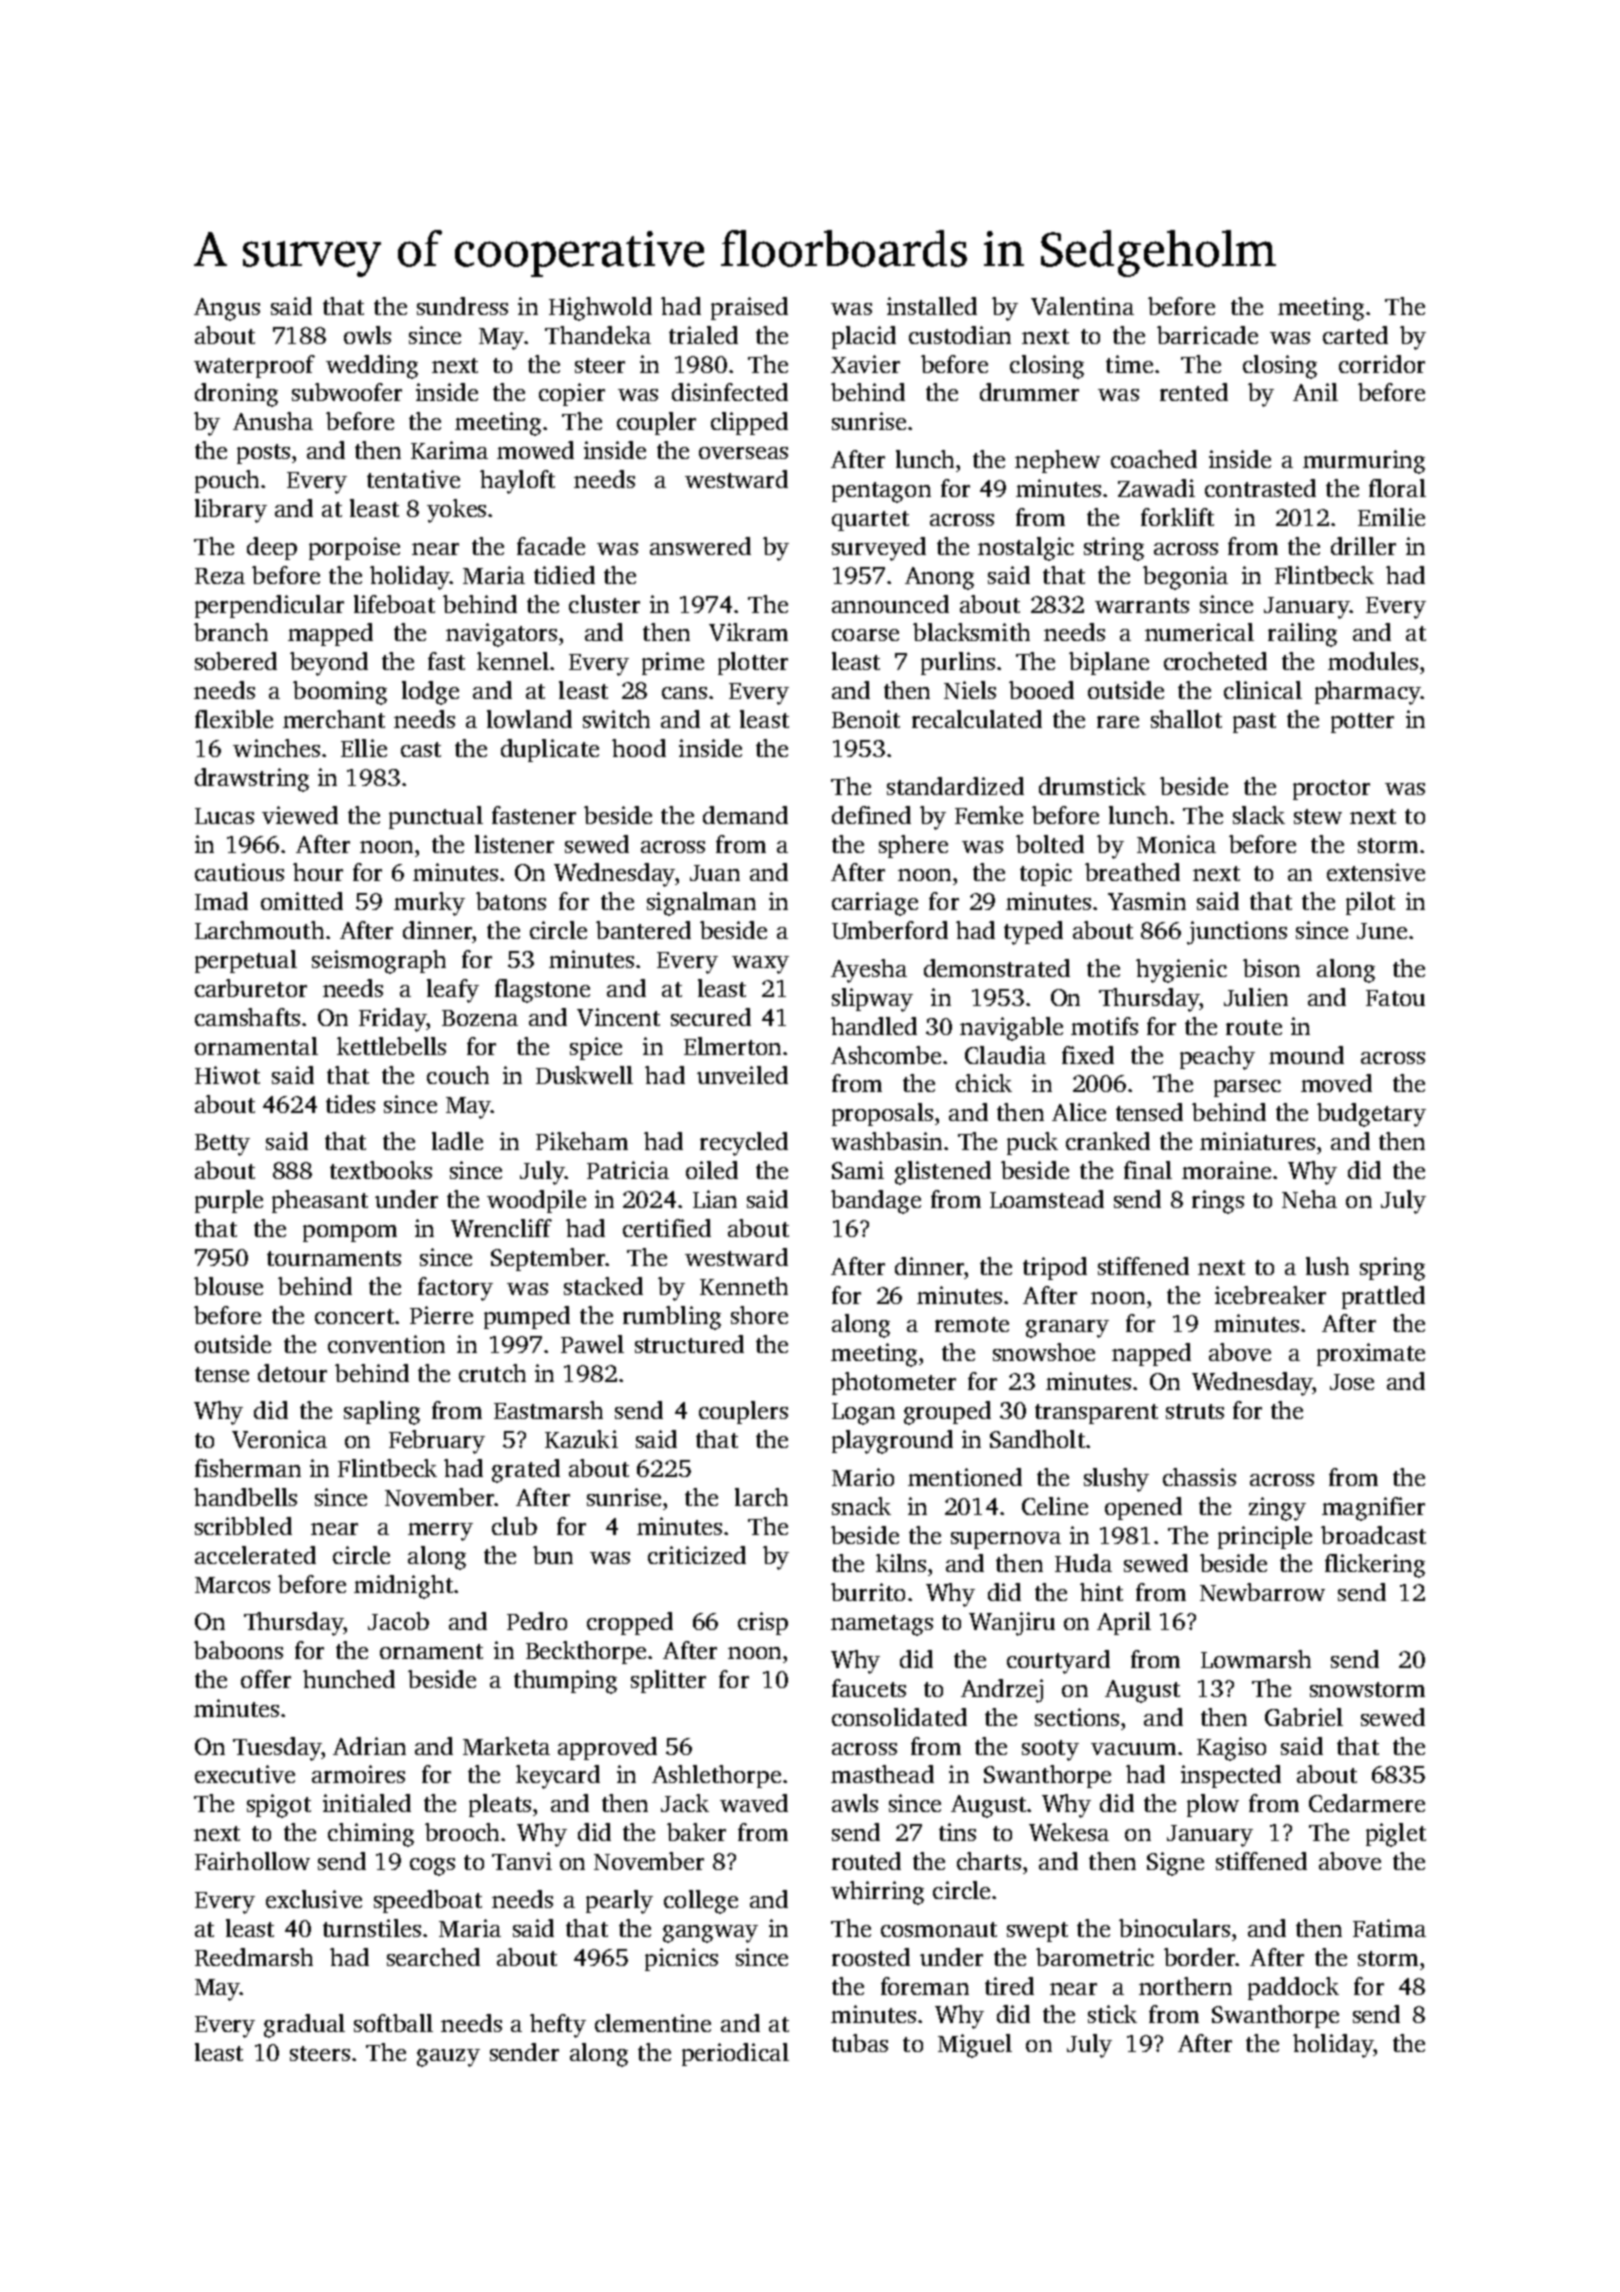  I want to click on cogs, so click(432, 1867).
